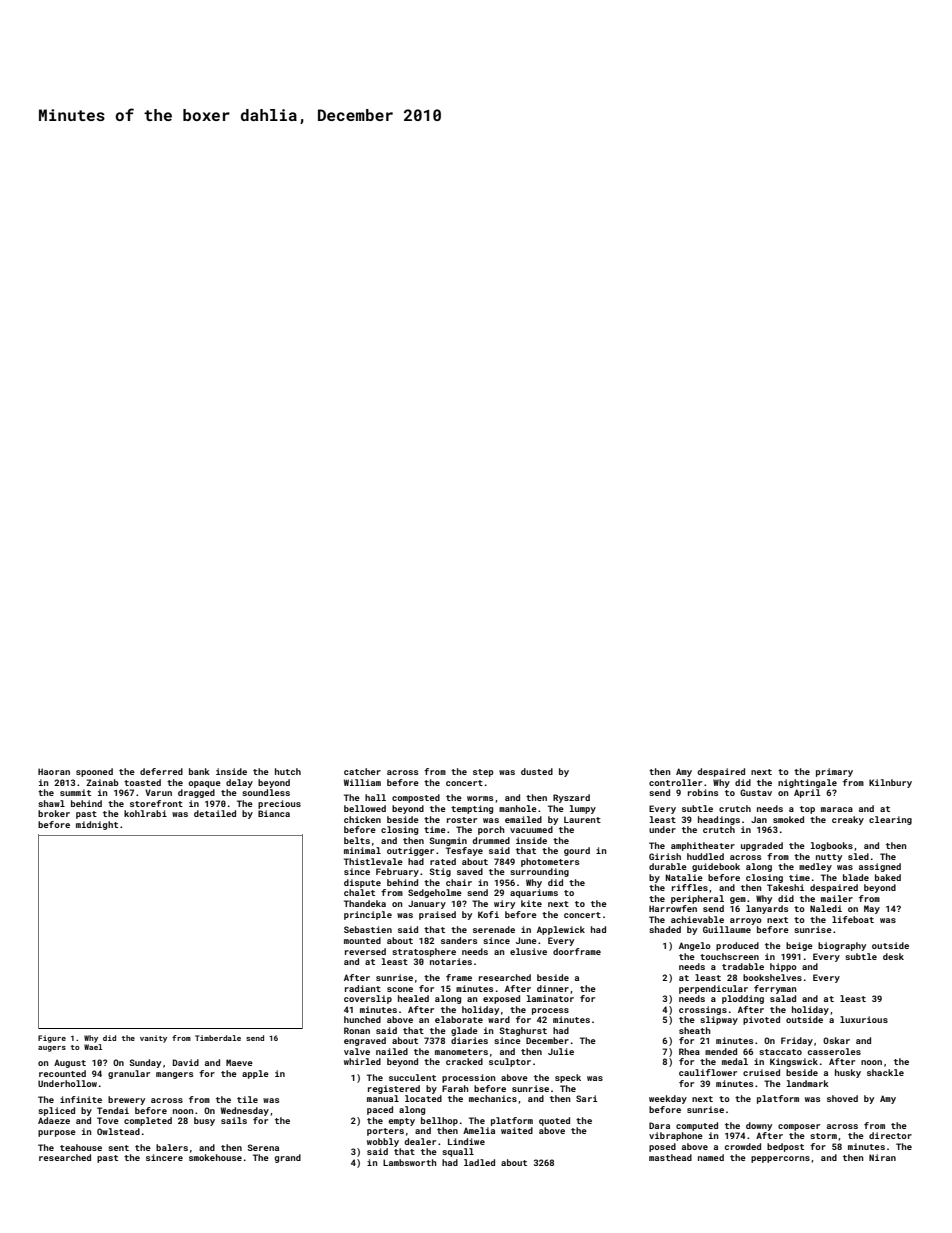 This screenshot has width=952, height=1233. Describe the element at coordinates (554, 1121) in the screenshot. I see `quoted` at that location.
